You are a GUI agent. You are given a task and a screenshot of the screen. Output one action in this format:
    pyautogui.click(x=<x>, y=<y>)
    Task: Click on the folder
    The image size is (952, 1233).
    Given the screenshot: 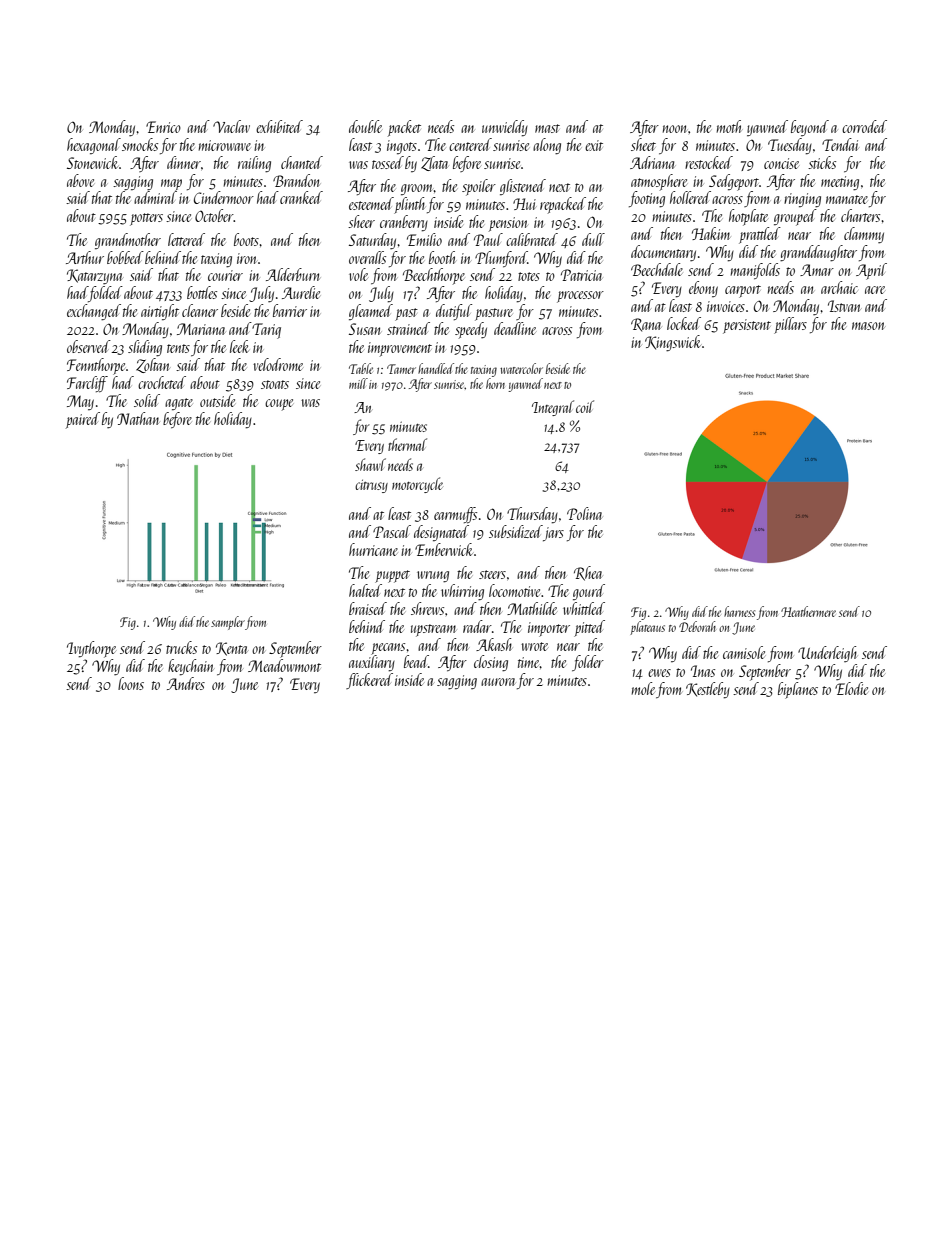 What is the action you would take?
    pyautogui.click(x=588, y=663)
